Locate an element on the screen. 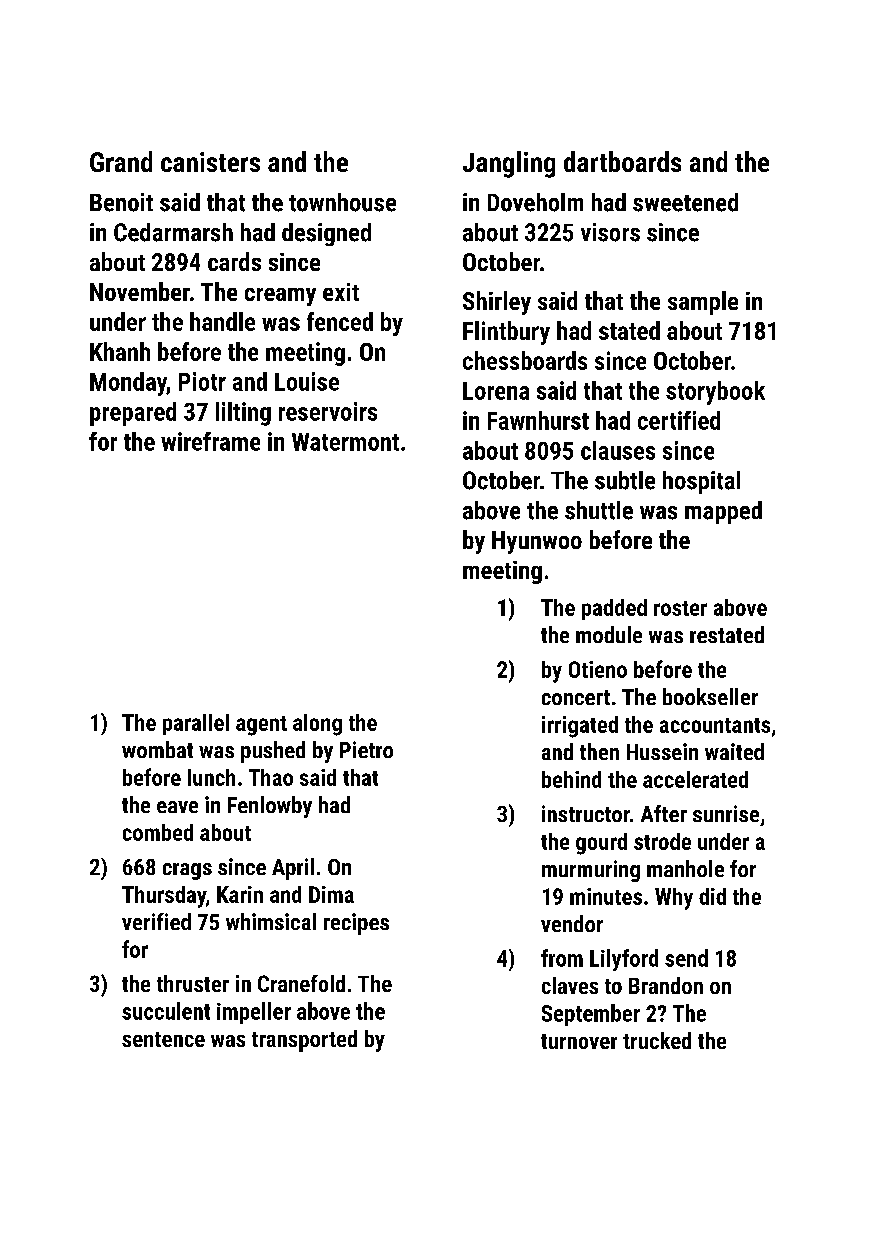  Benoit is located at coordinates (121, 202).
